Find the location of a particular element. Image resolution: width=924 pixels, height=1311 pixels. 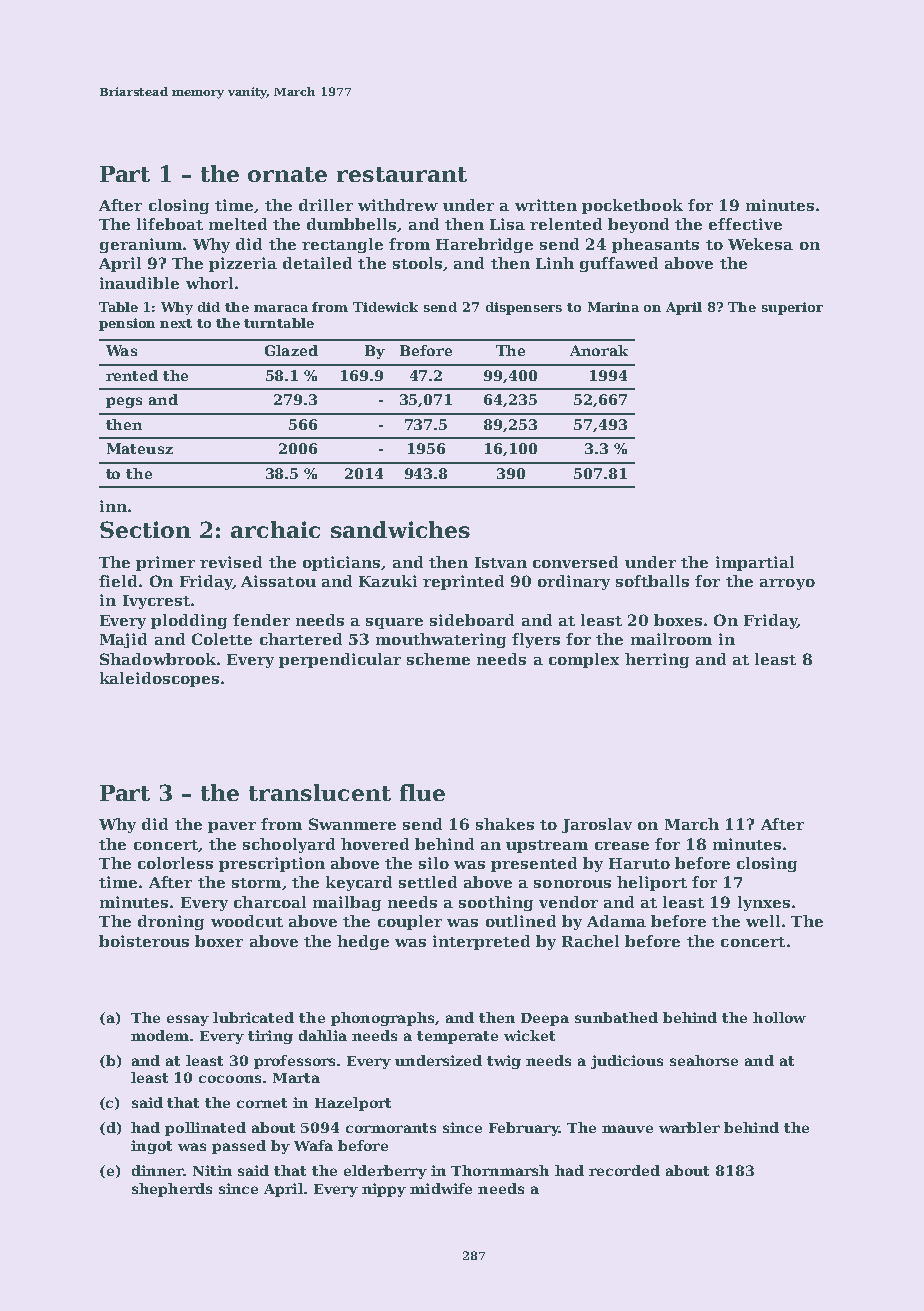

woodcut is located at coordinates (247, 921).
